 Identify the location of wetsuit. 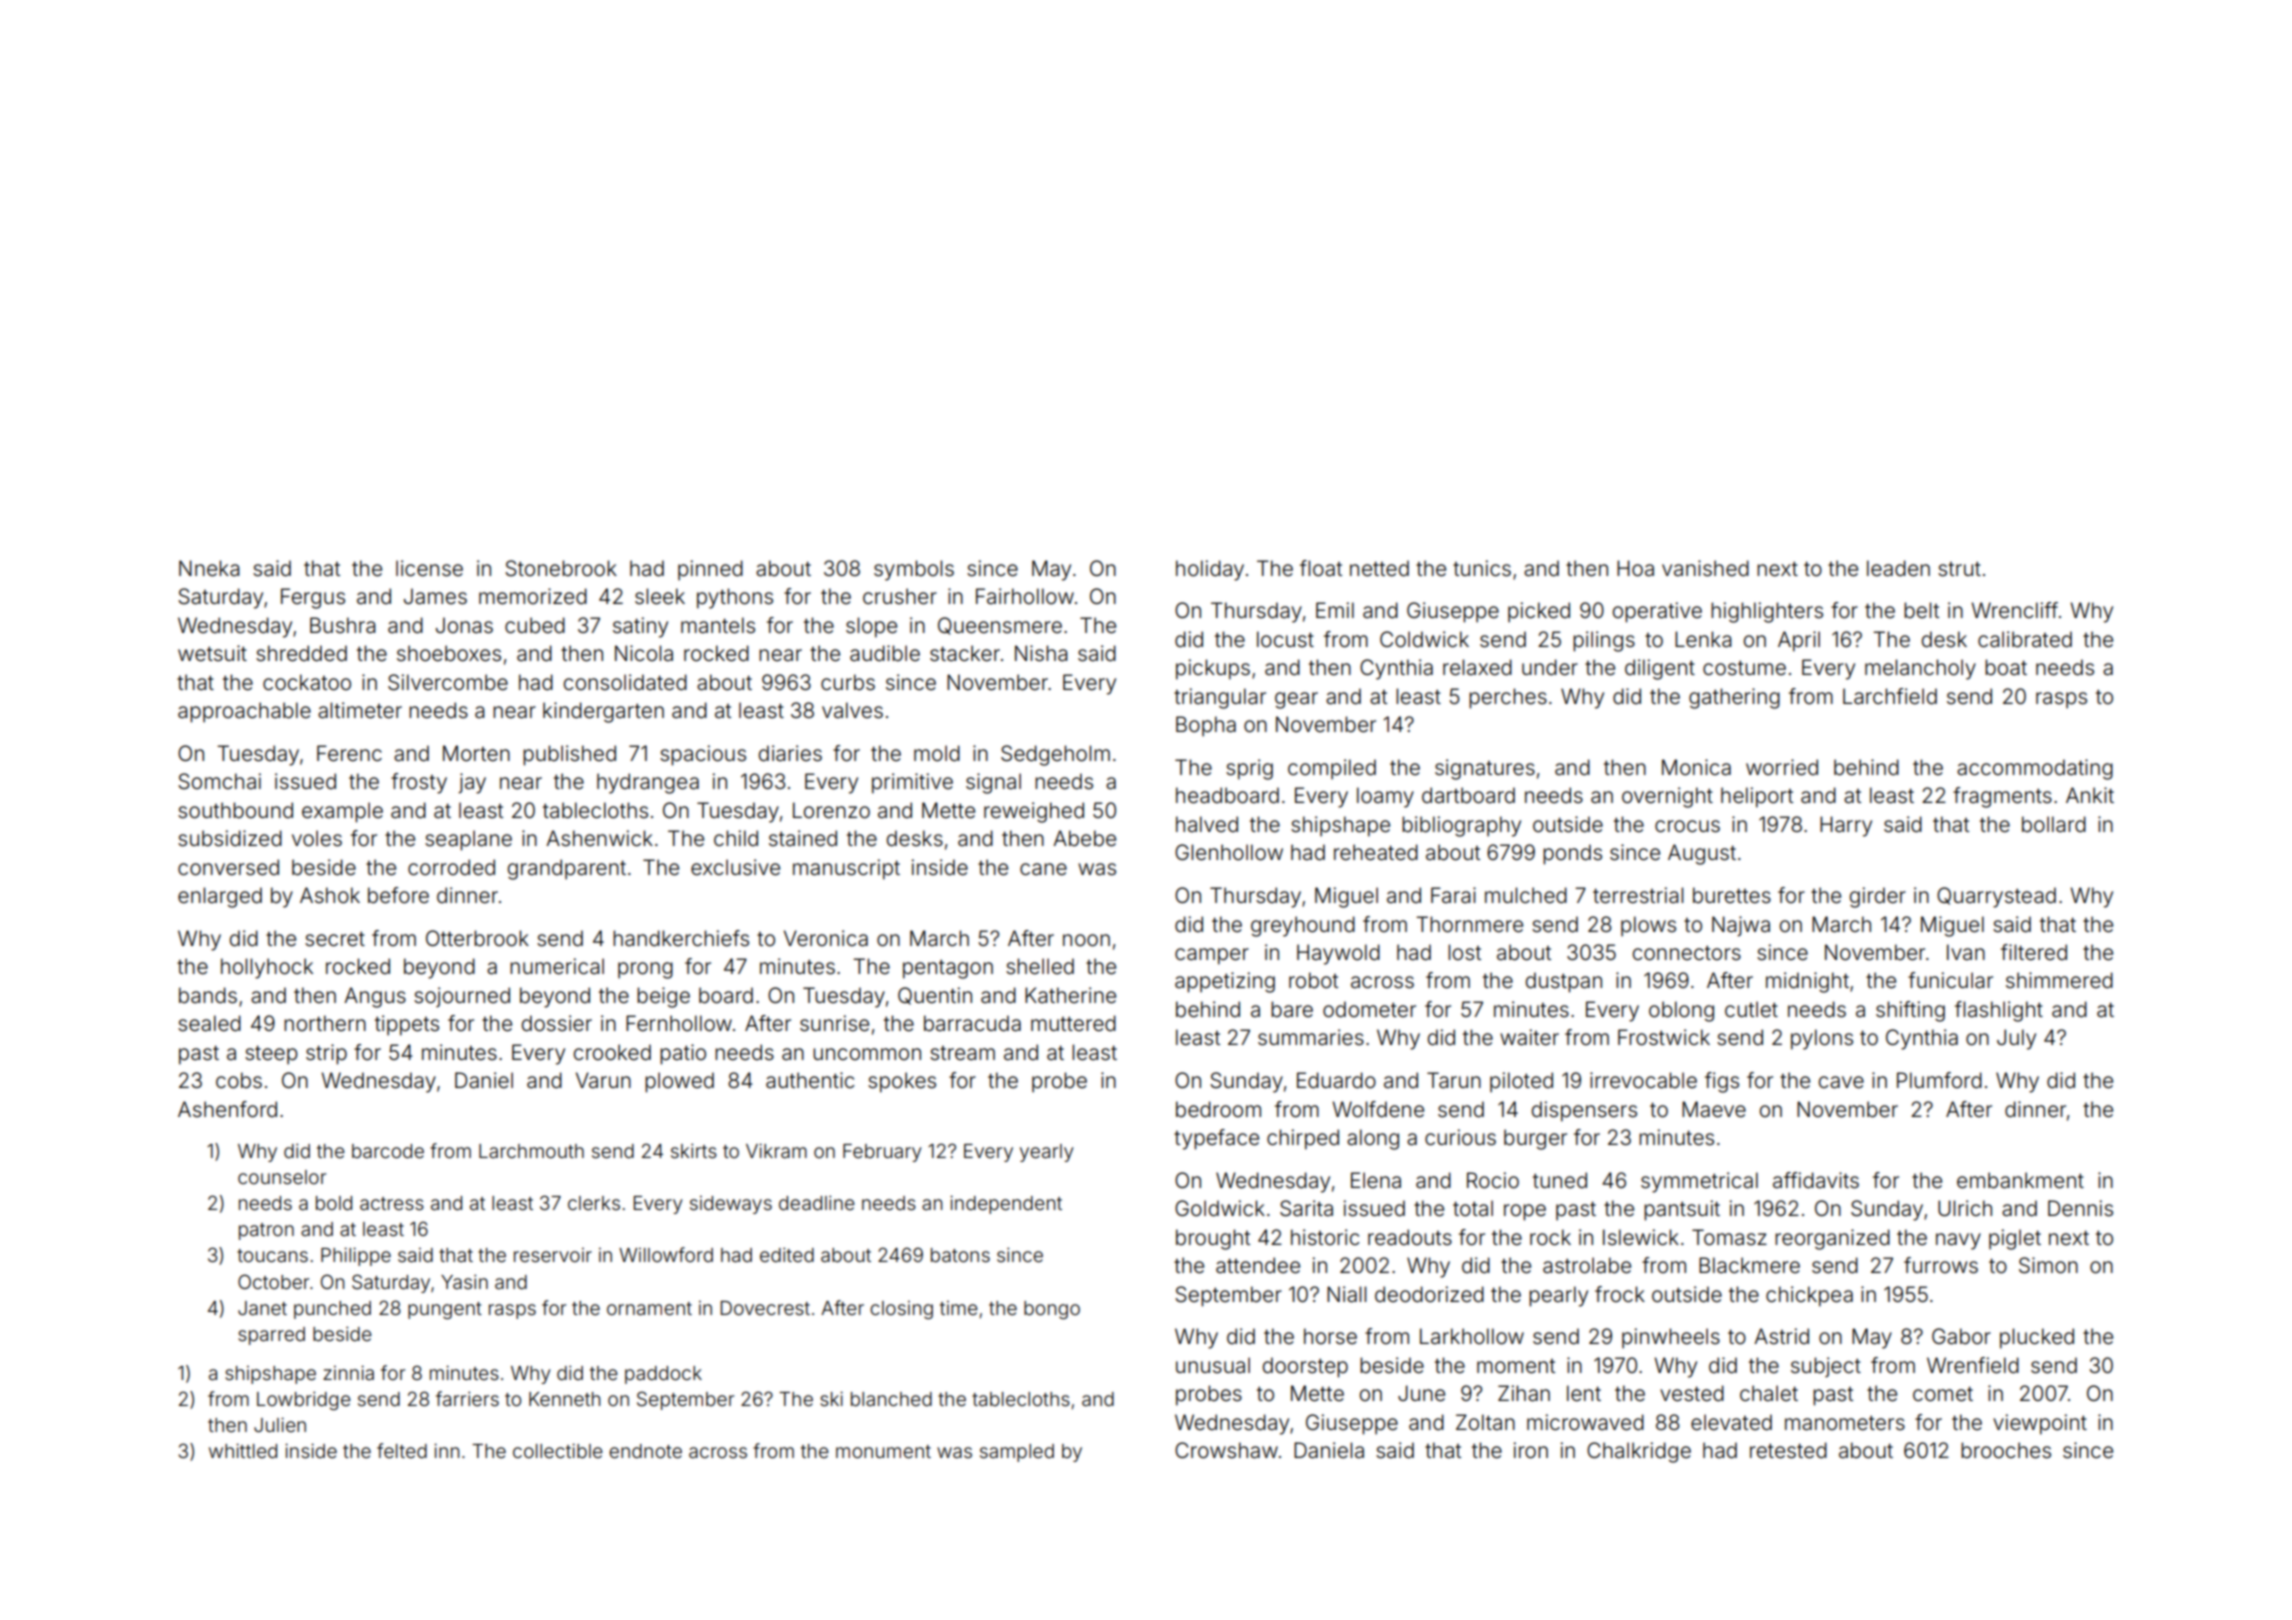
(212, 653).
